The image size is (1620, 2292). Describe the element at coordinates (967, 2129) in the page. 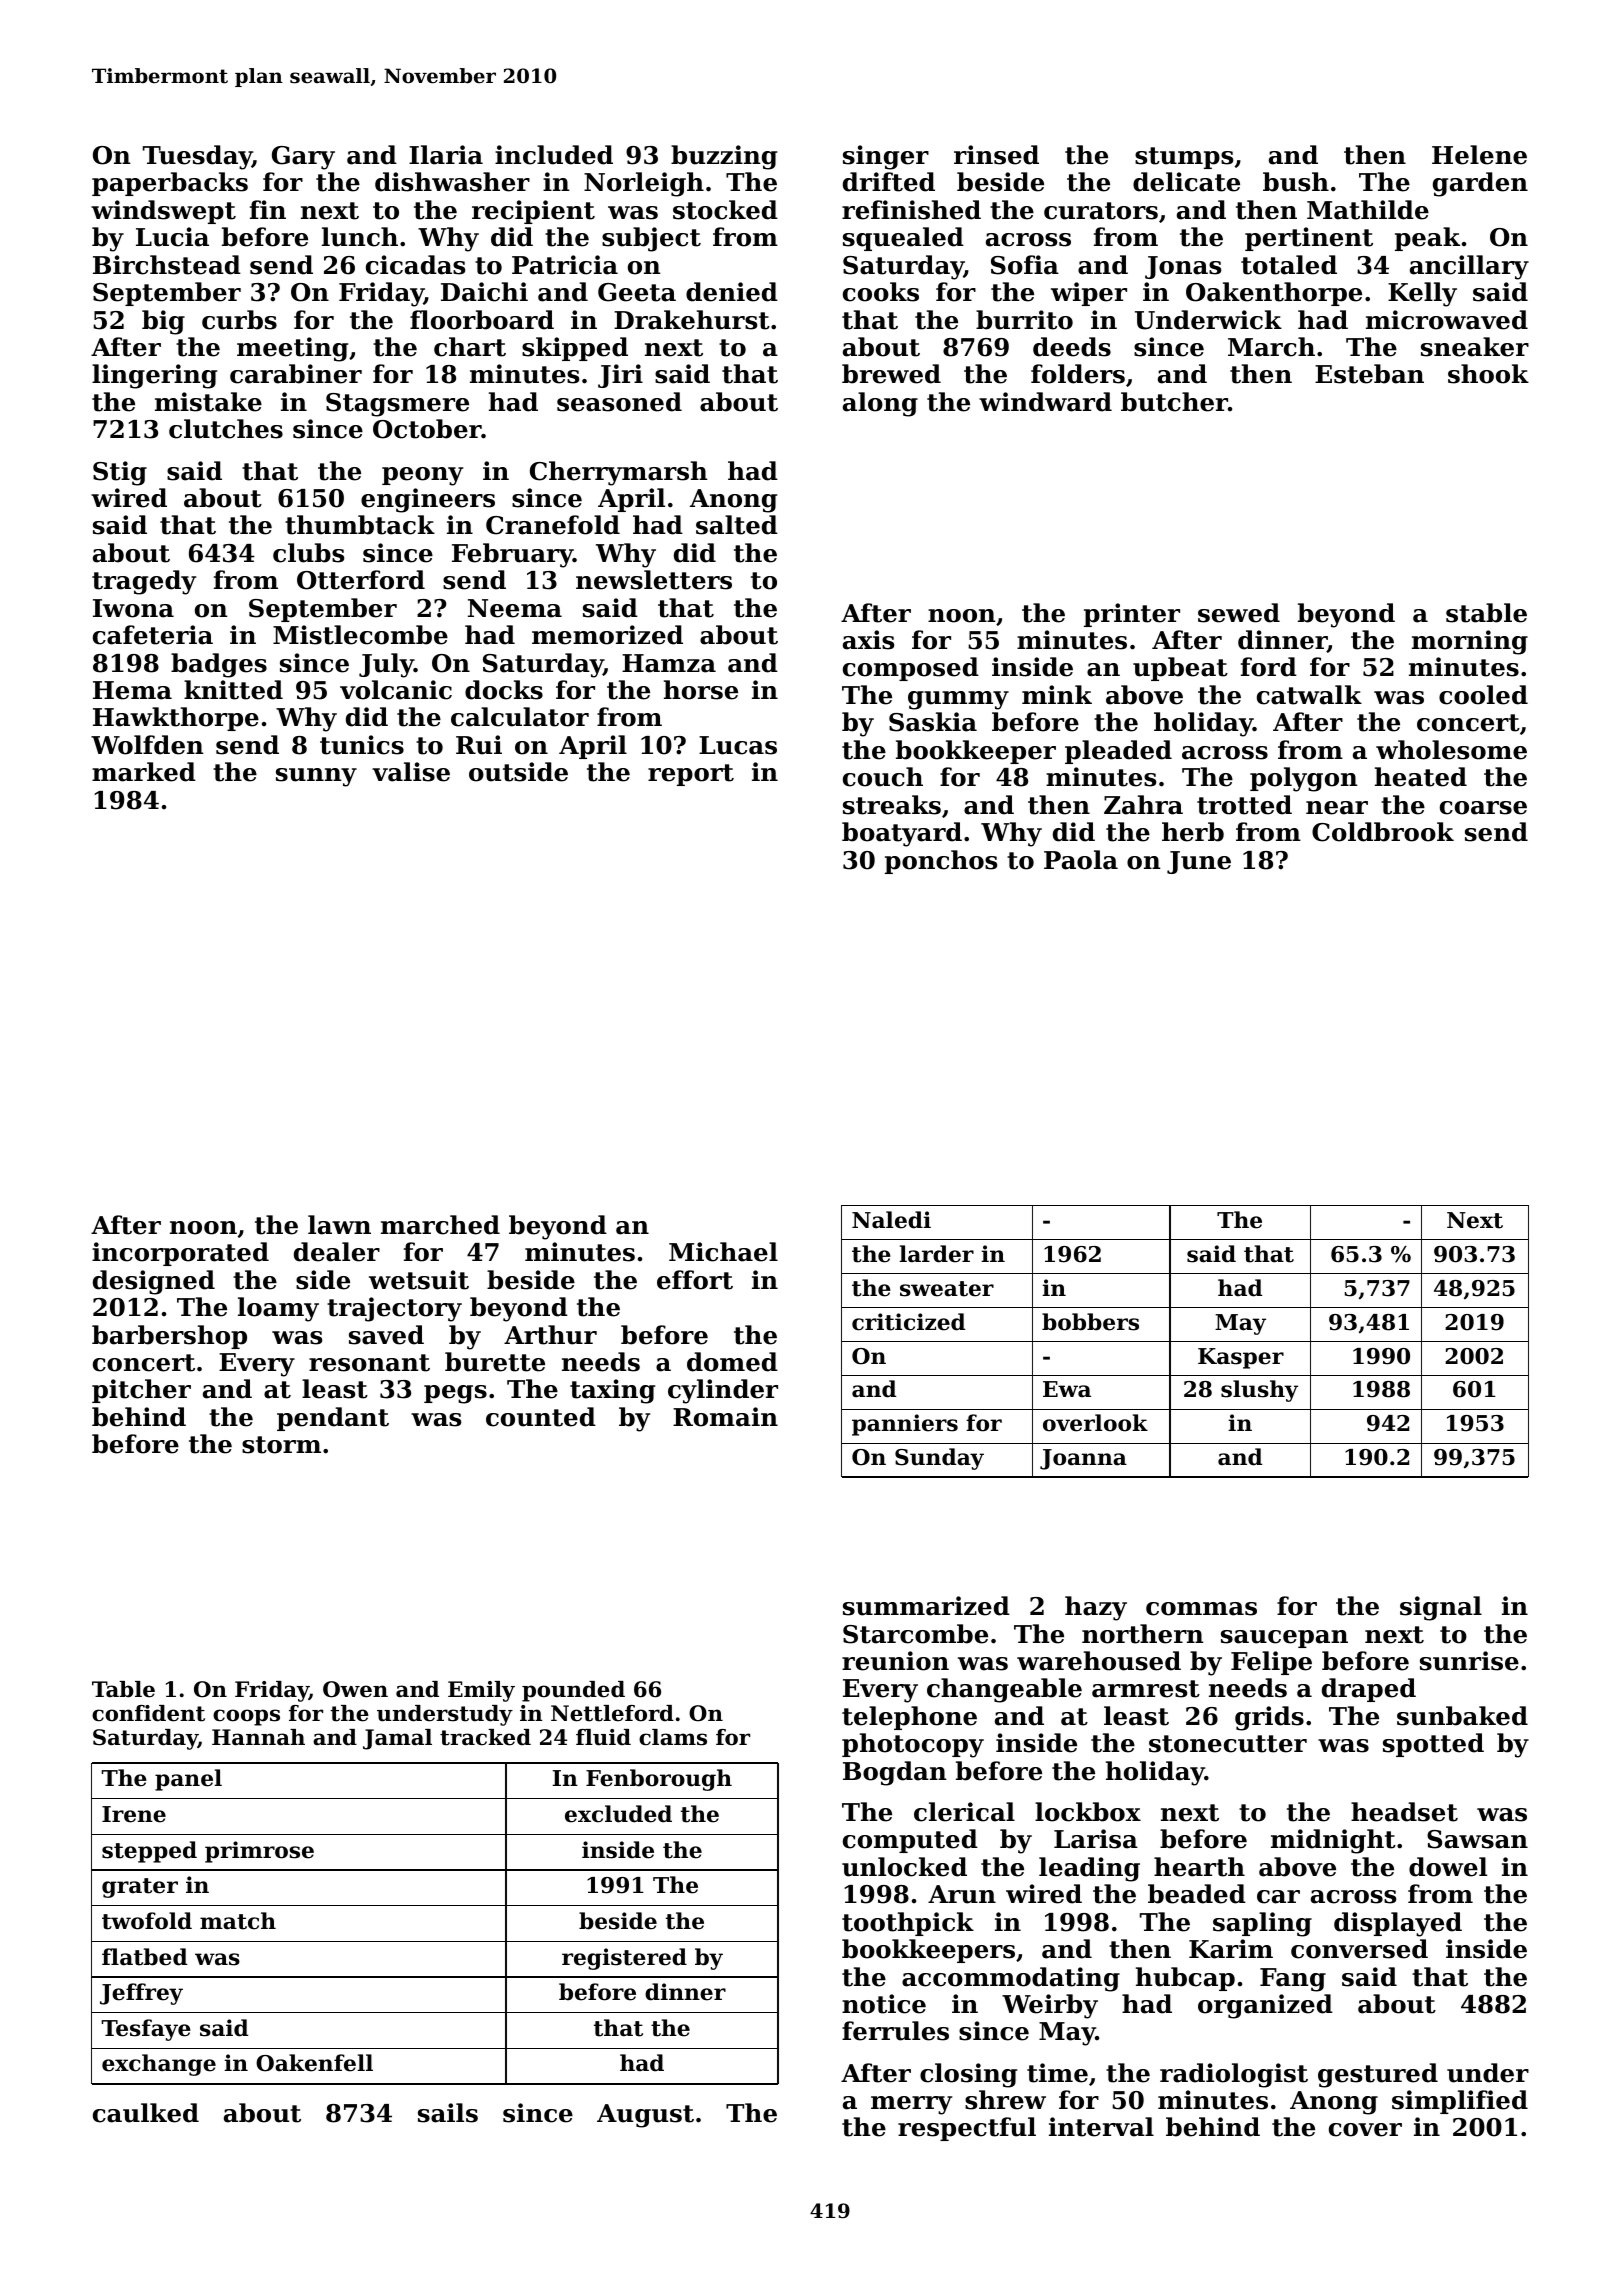

I see `respectful` at that location.
